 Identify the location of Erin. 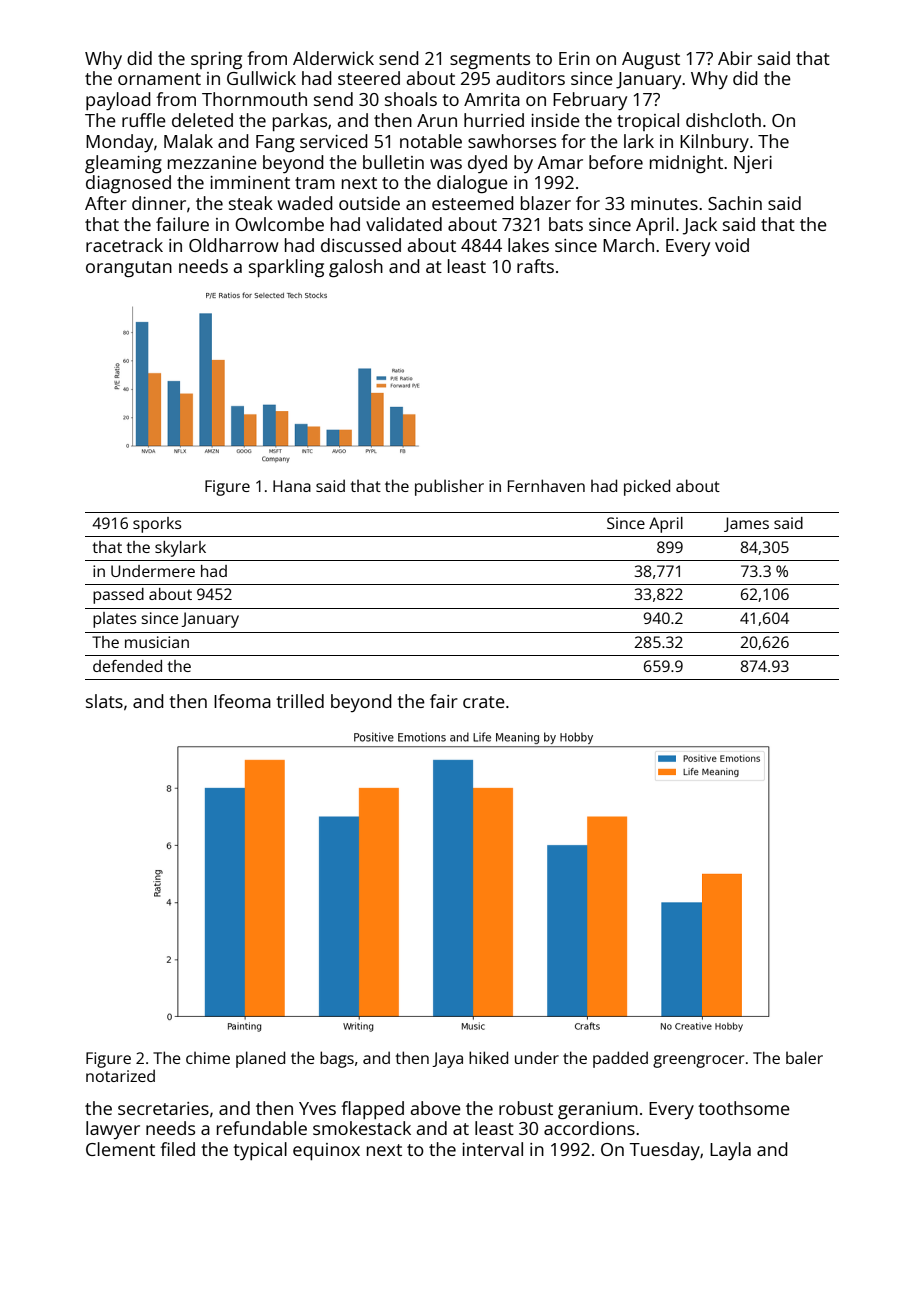
(574, 58).
